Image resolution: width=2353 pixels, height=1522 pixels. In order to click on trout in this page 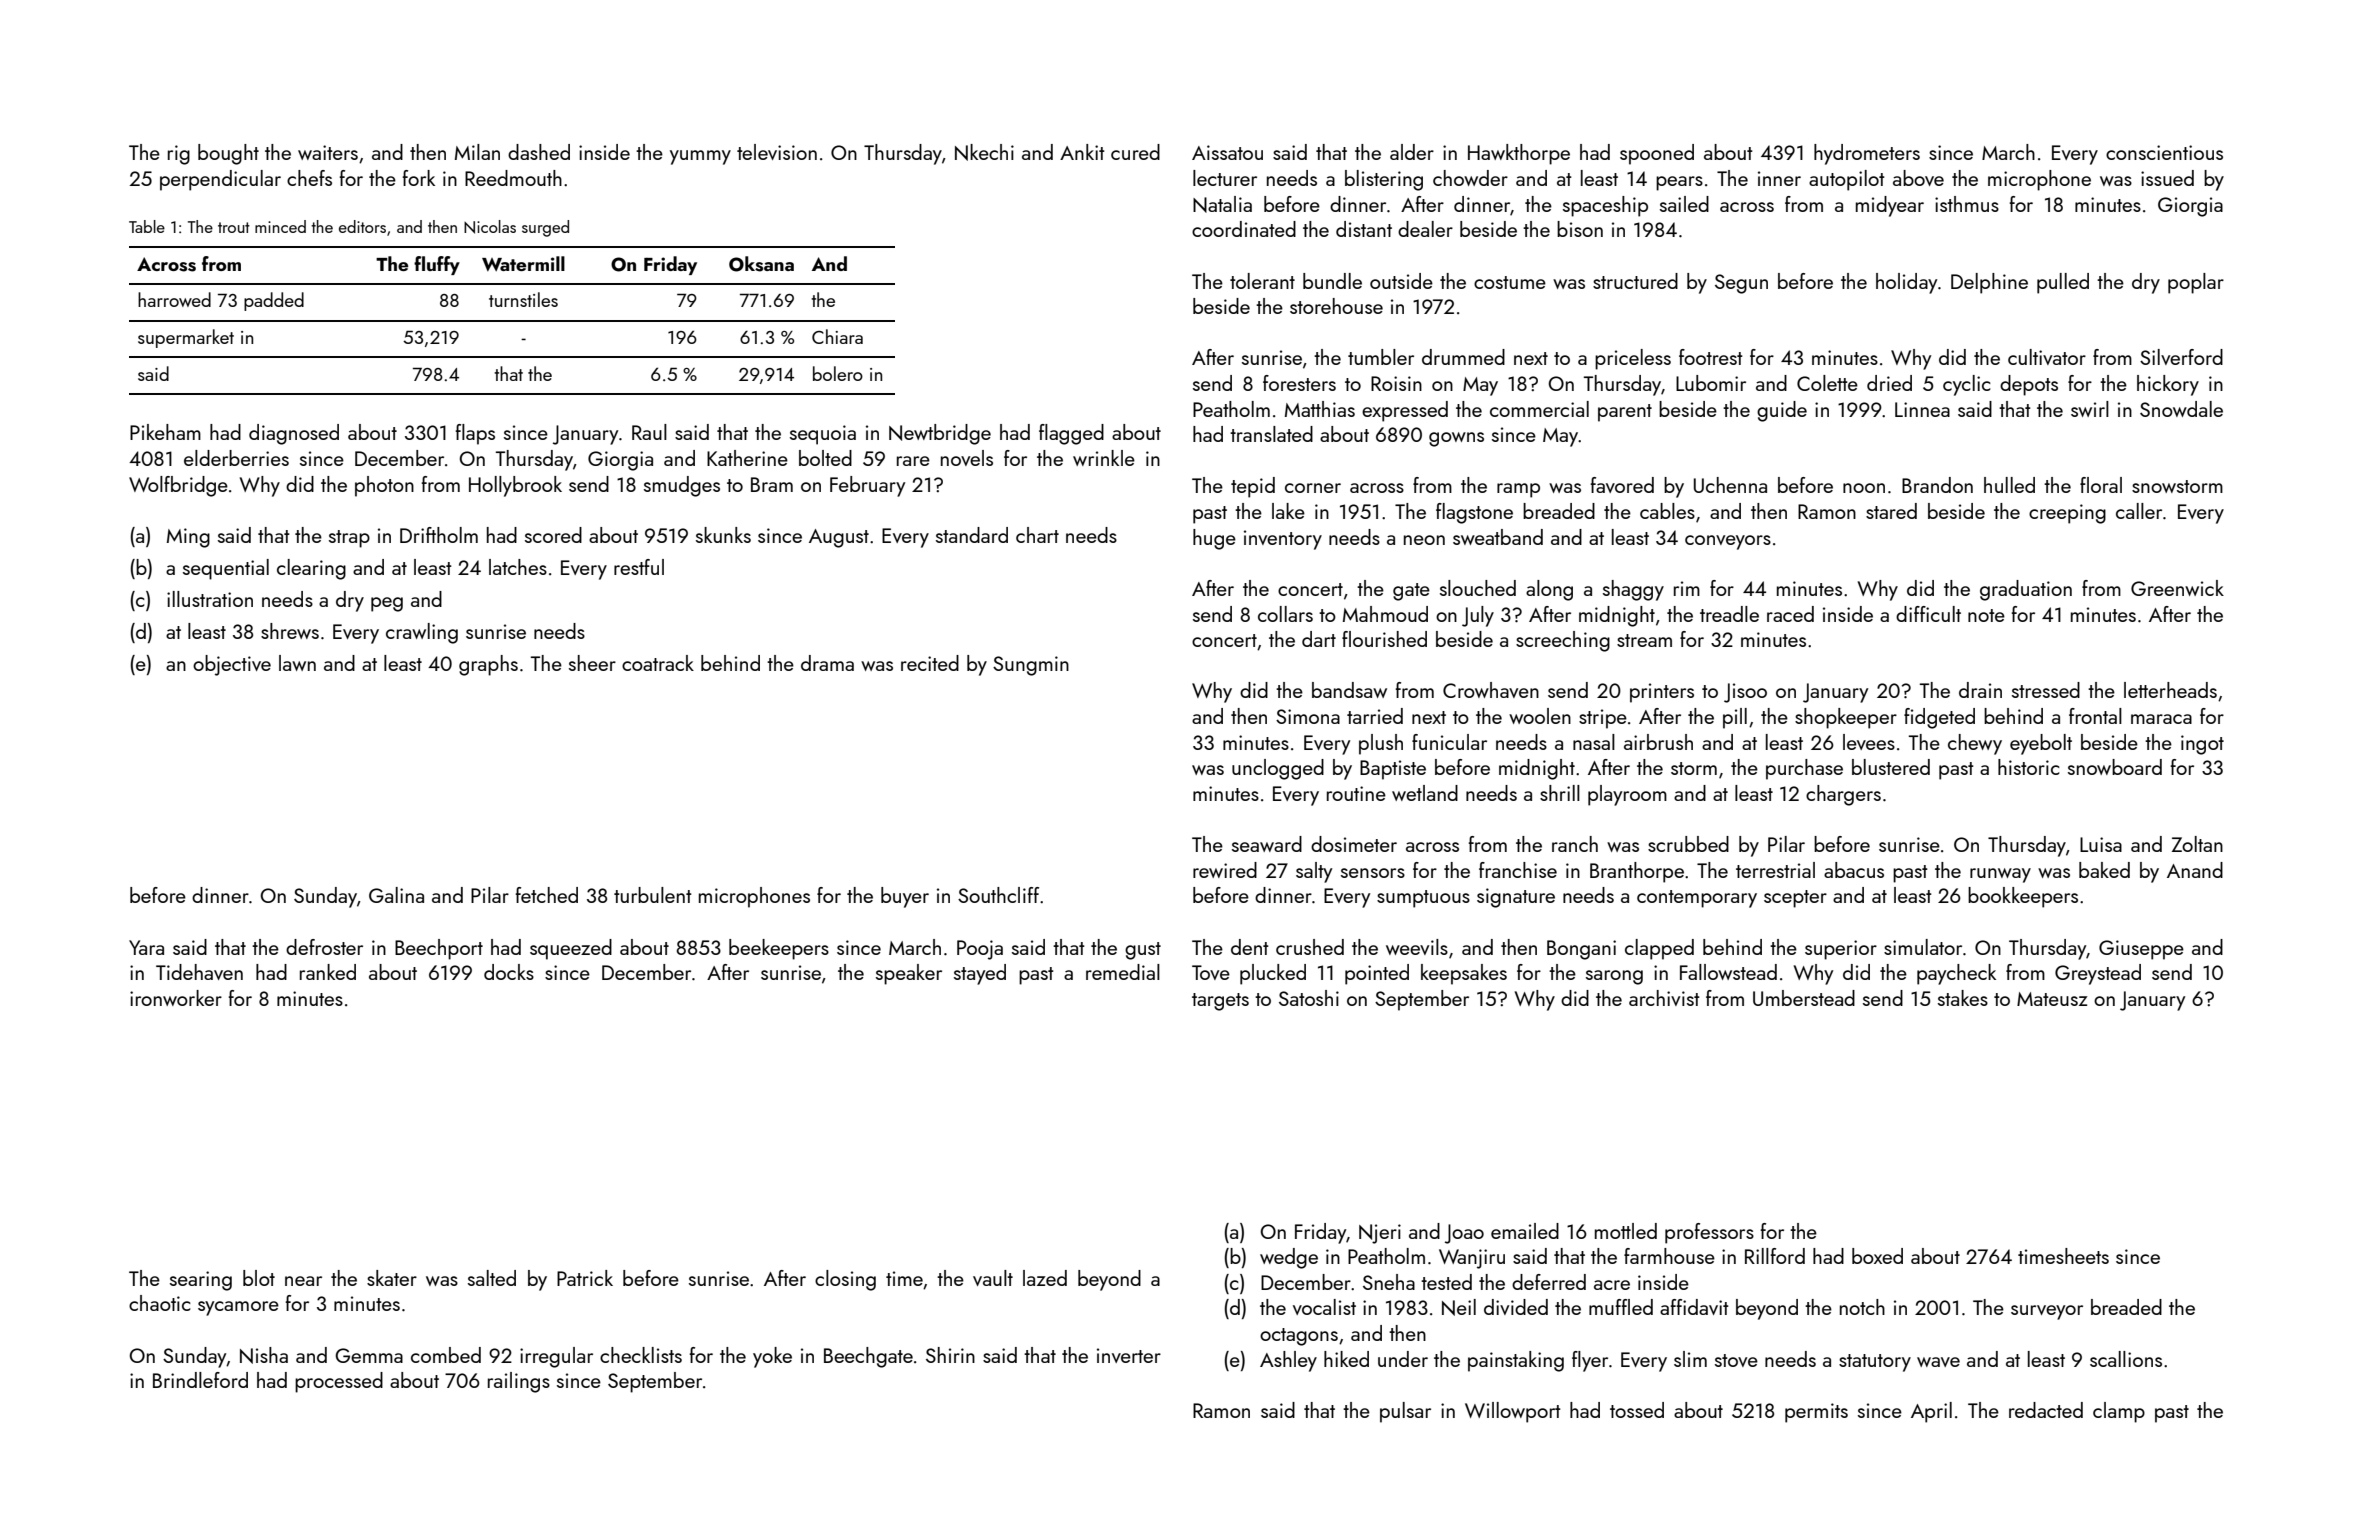, I will do `click(234, 227)`.
